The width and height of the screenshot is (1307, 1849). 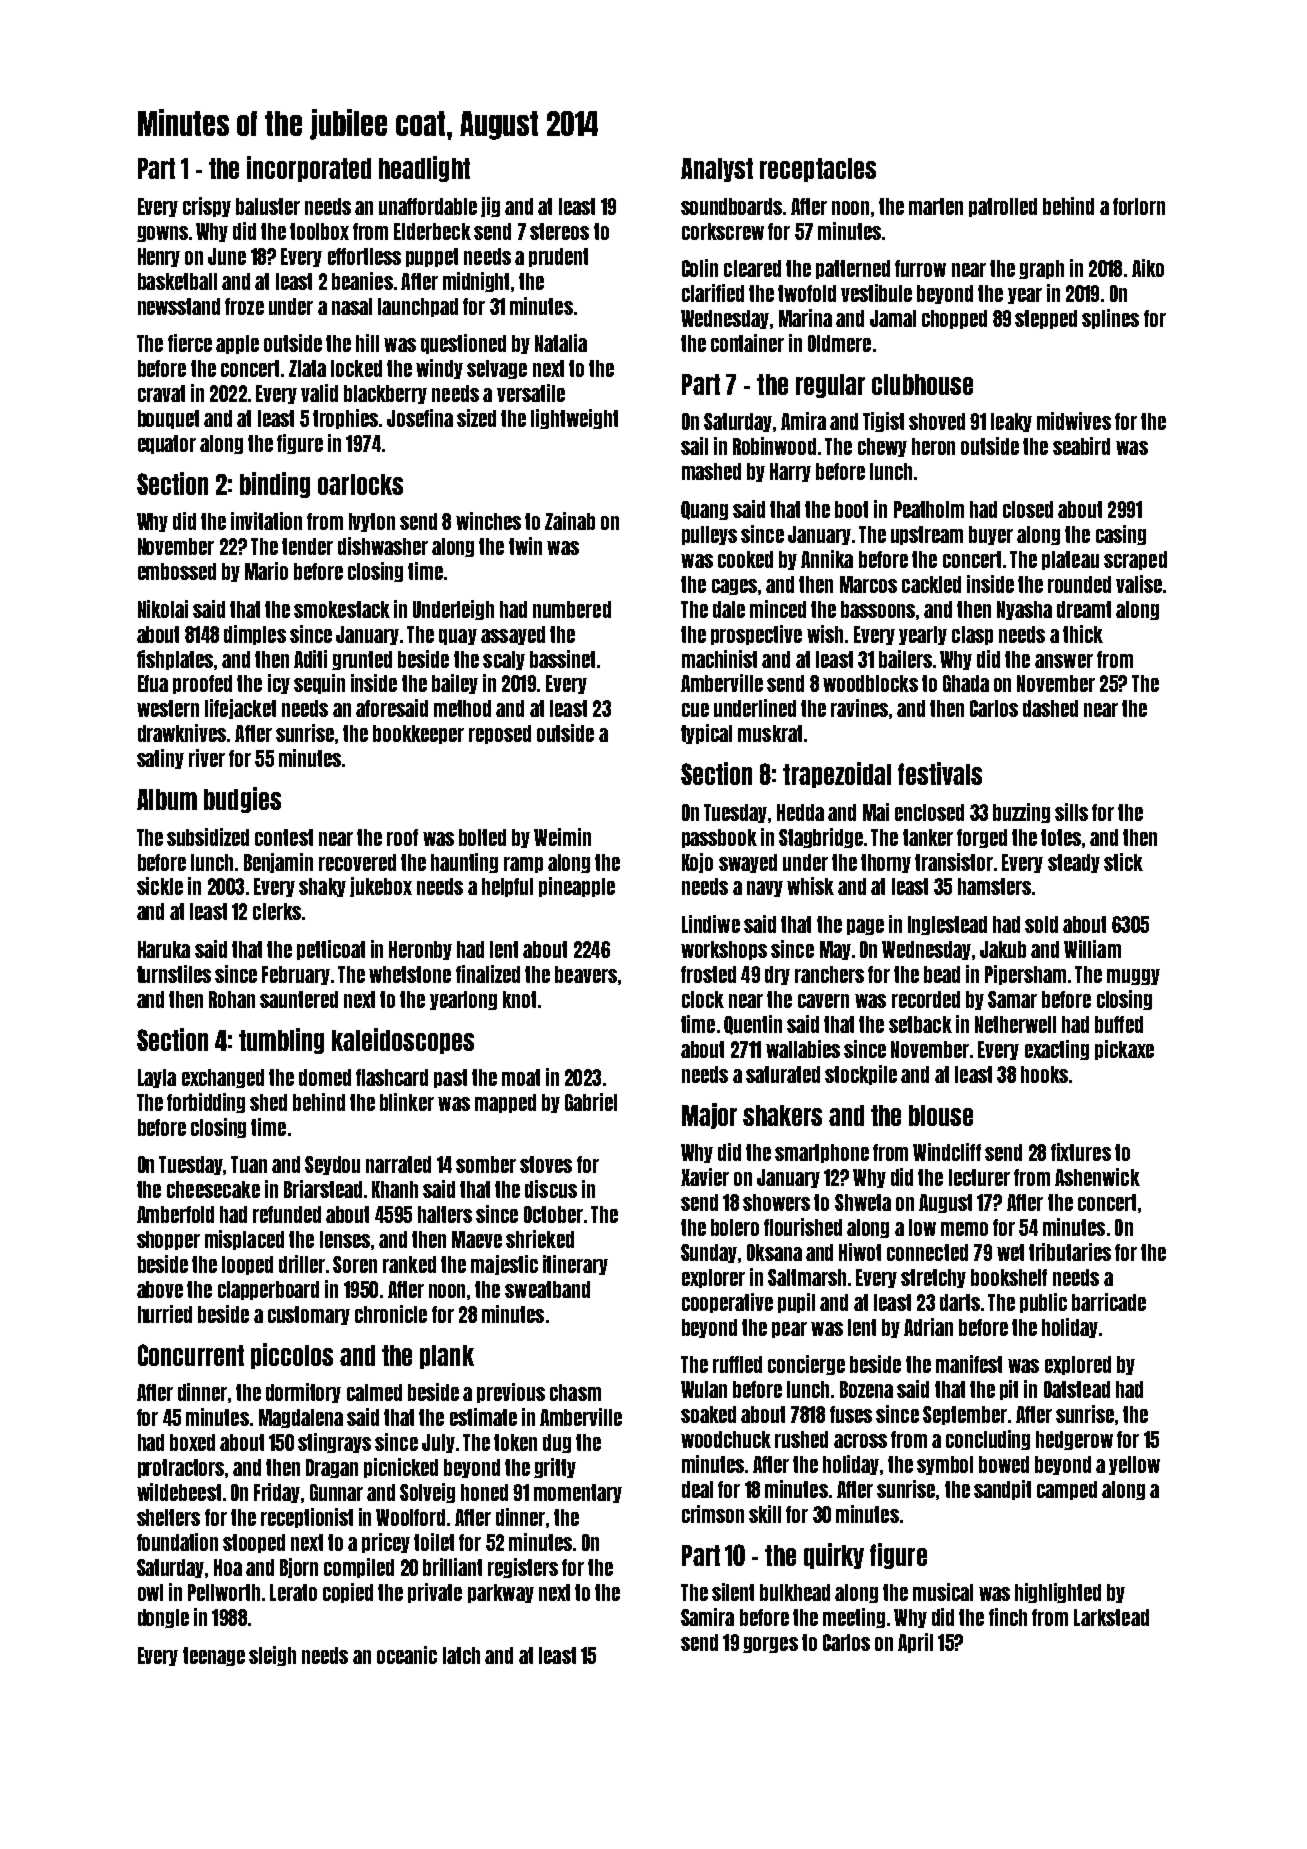 What do you see at coordinates (336, 1492) in the screenshot?
I see `Gunnar` at bounding box center [336, 1492].
